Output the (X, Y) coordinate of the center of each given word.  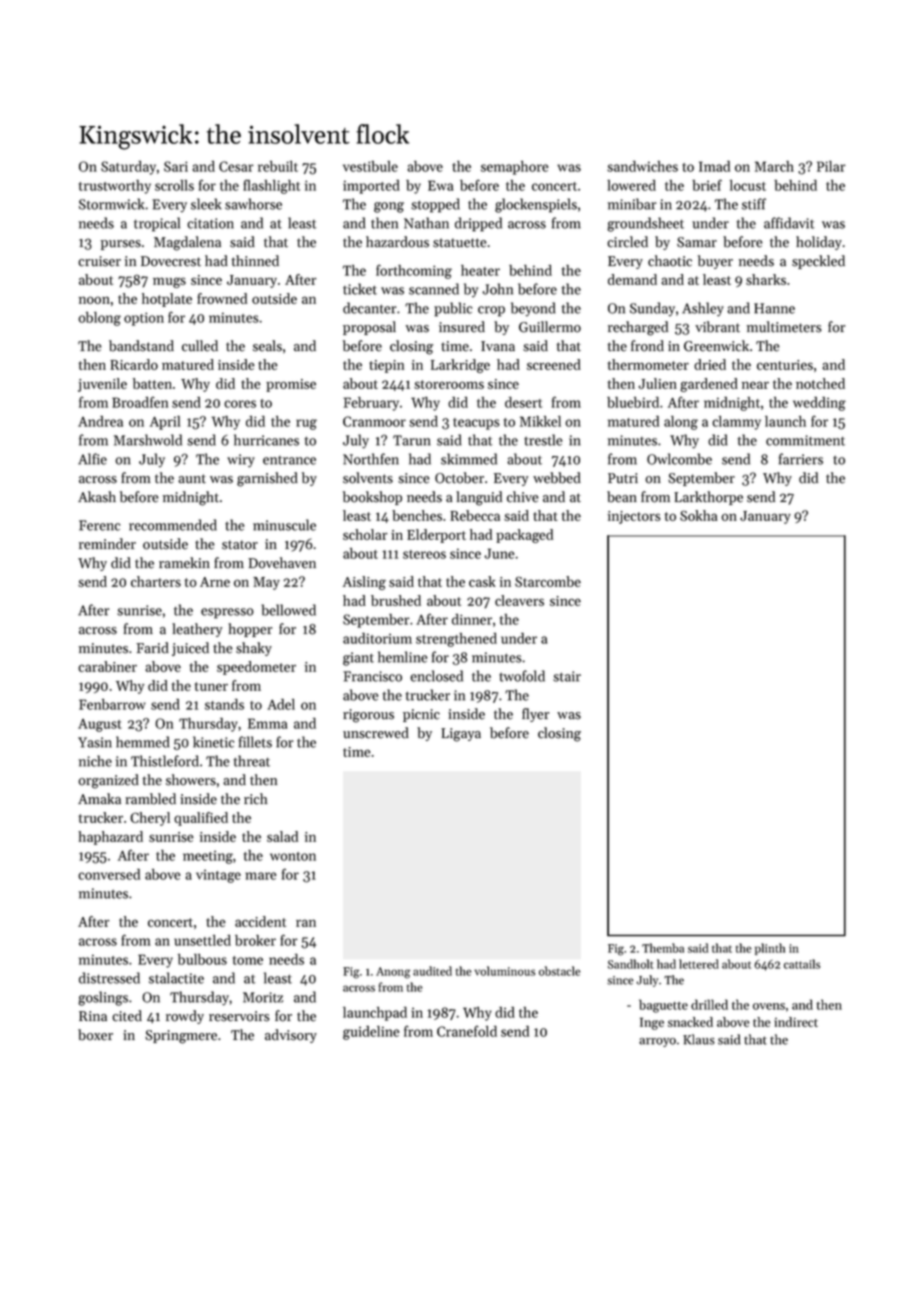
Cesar (236, 166)
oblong (99, 319)
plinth (770, 949)
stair (567, 676)
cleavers (519, 600)
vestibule (370, 166)
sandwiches (642, 166)
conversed (109, 874)
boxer (95, 1035)
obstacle (559, 971)
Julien (658, 383)
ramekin (184, 563)
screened (554, 364)
